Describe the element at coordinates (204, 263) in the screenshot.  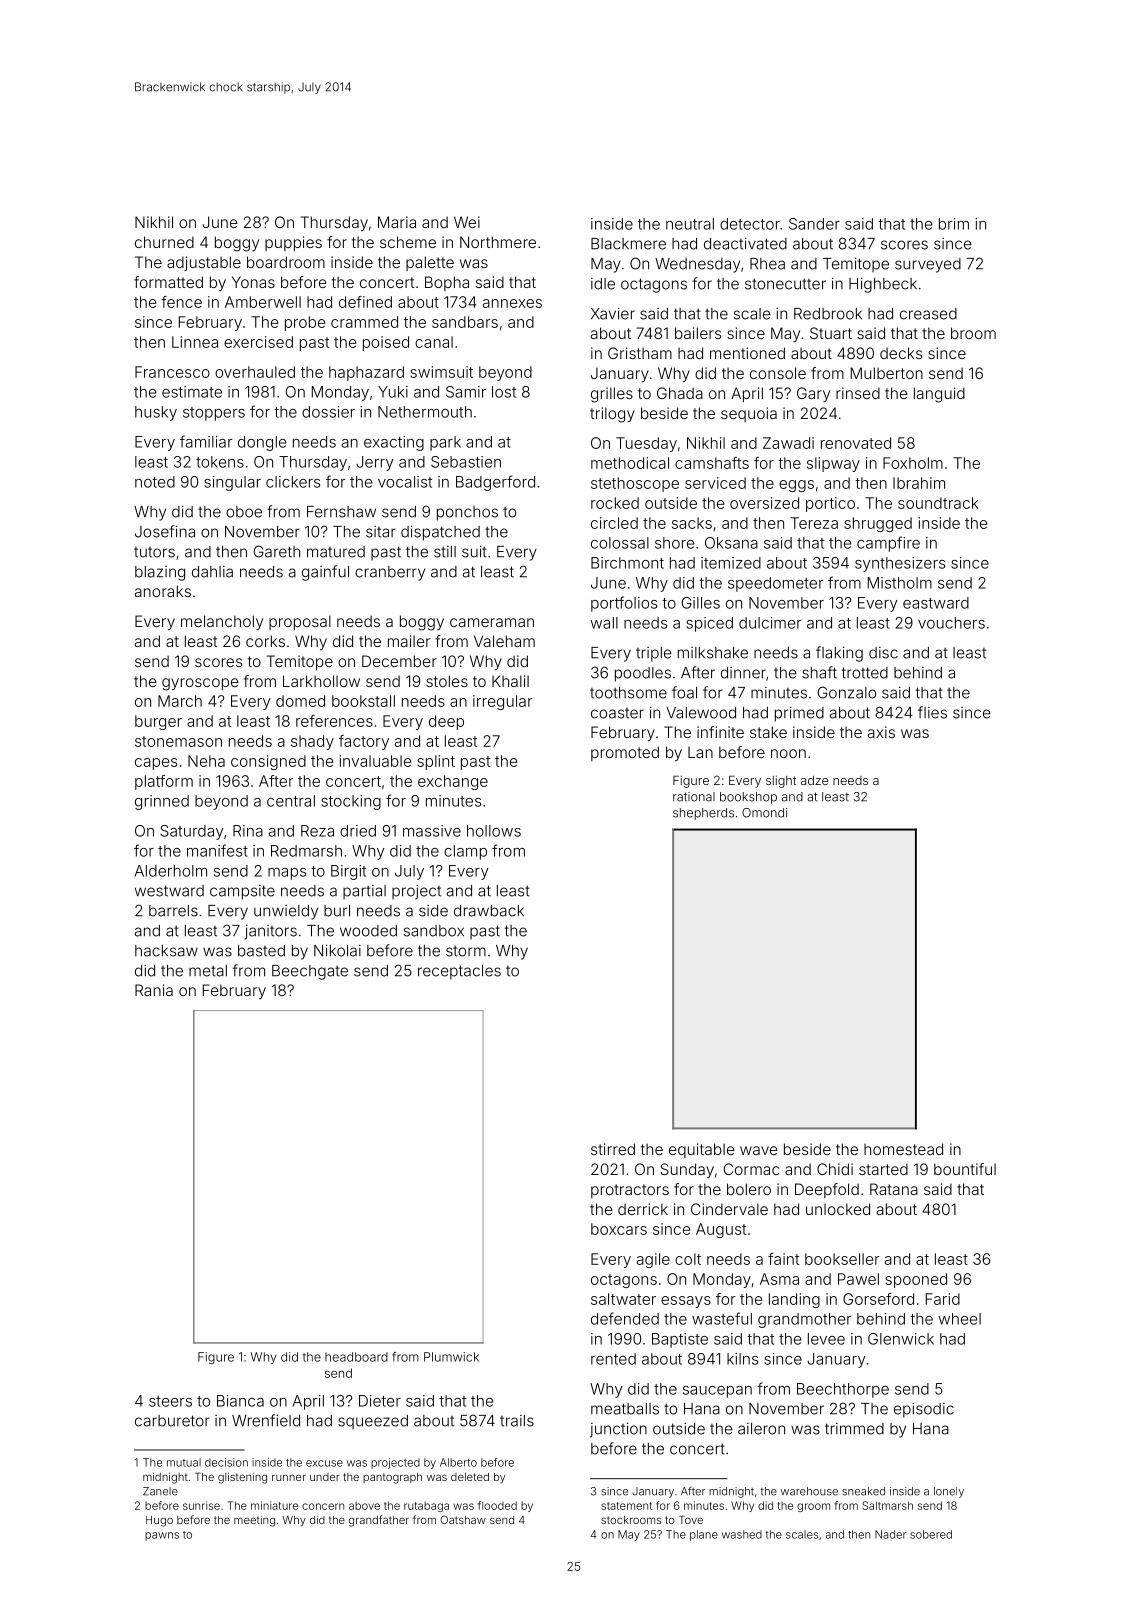
I see `adjustable` at that location.
